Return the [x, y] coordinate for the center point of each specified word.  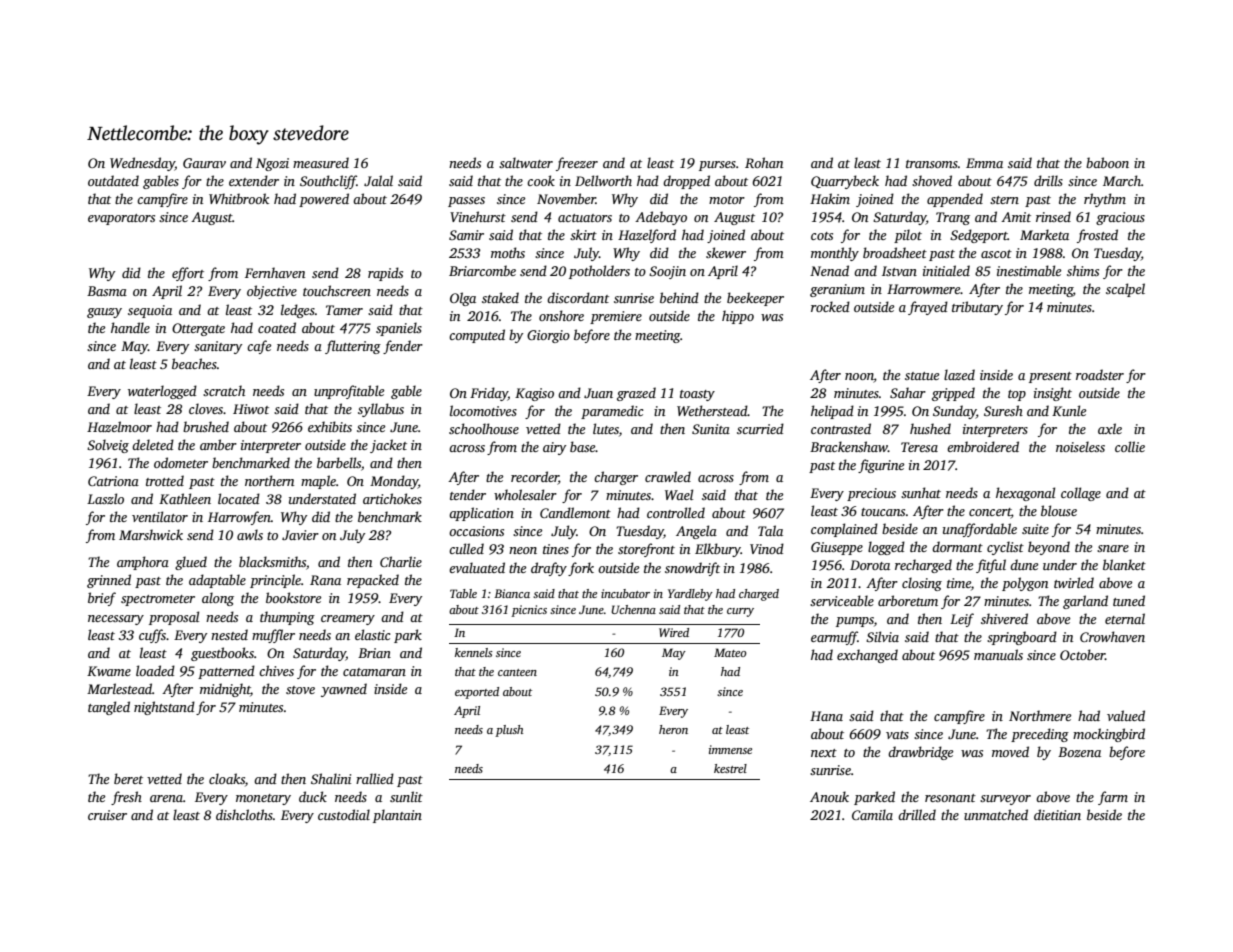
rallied [375, 778]
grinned [109, 581]
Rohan [764, 162]
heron [673, 729]
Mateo [730, 652]
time [959, 583]
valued [1126, 715]
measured [321, 162]
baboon [1107, 162]
